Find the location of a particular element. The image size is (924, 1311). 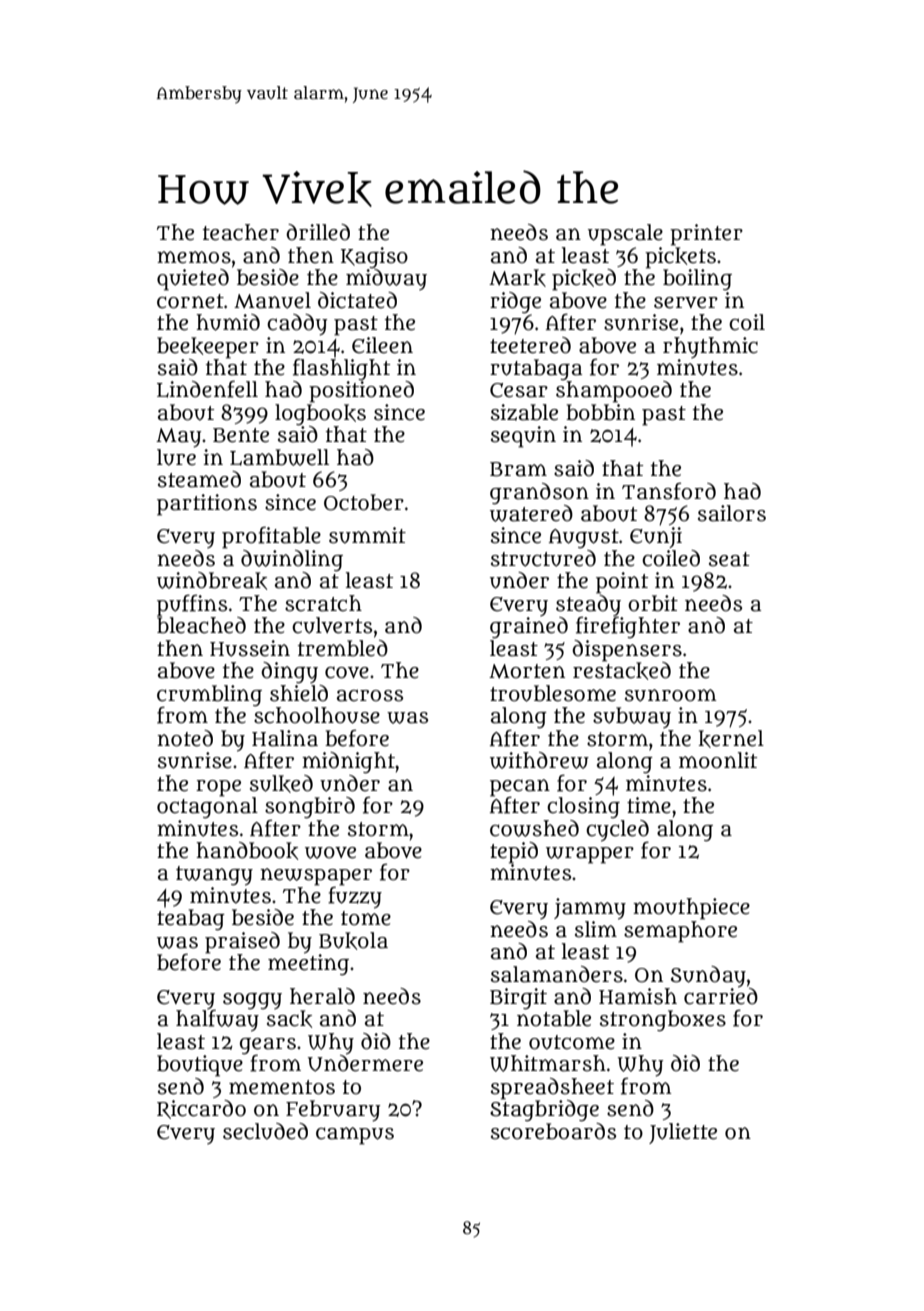

summit is located at coordinates (367, 535).
